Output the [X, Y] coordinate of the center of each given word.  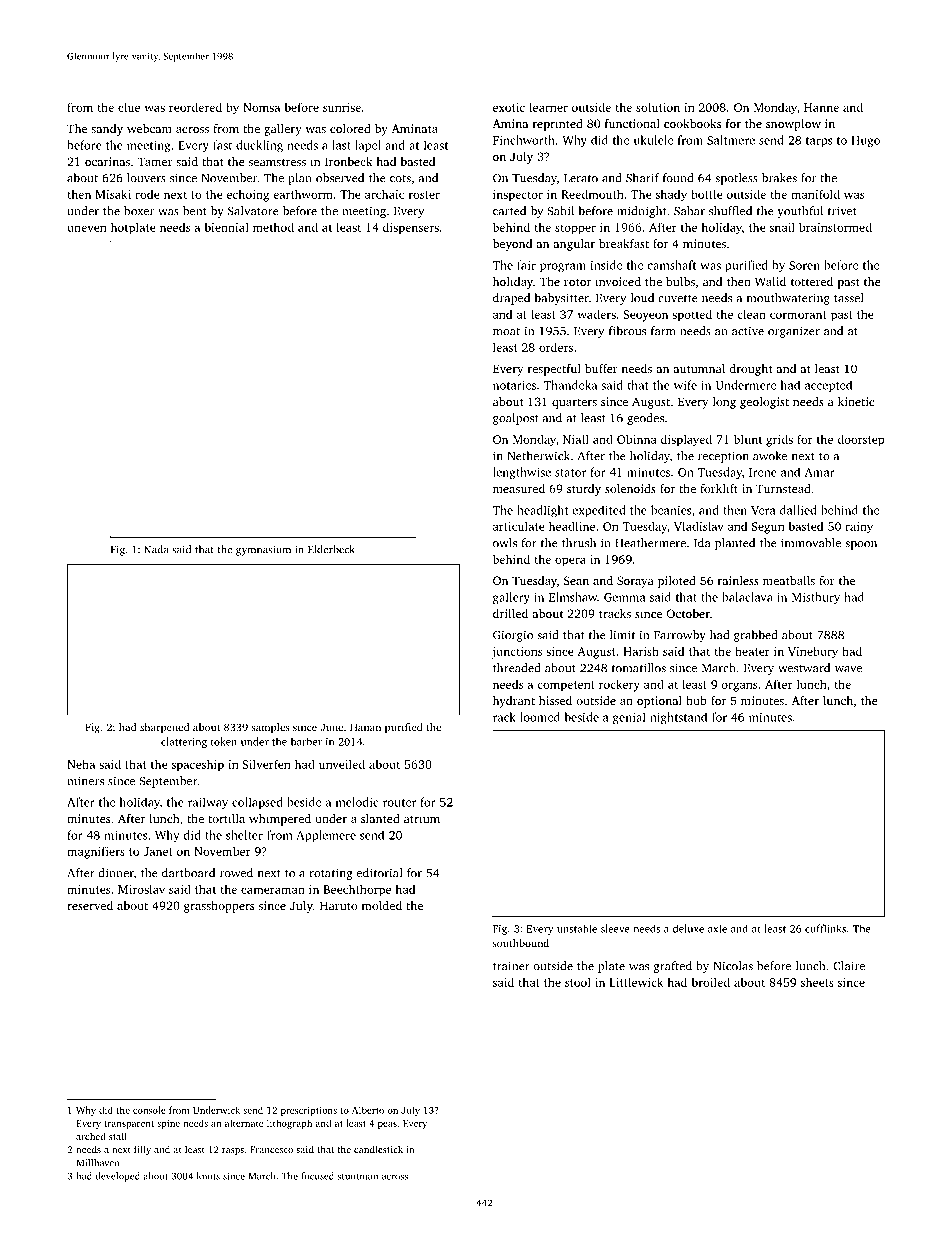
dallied [798, 510]
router [399, 803]
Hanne [821, 107]
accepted [828, 386]
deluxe [688, 928]
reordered [195, 107]
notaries [514, 385]
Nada [156, 549]
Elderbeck [331, 549]
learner [548, 107]
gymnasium [263, 550]
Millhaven [97, 1163]
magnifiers [96, 852]
